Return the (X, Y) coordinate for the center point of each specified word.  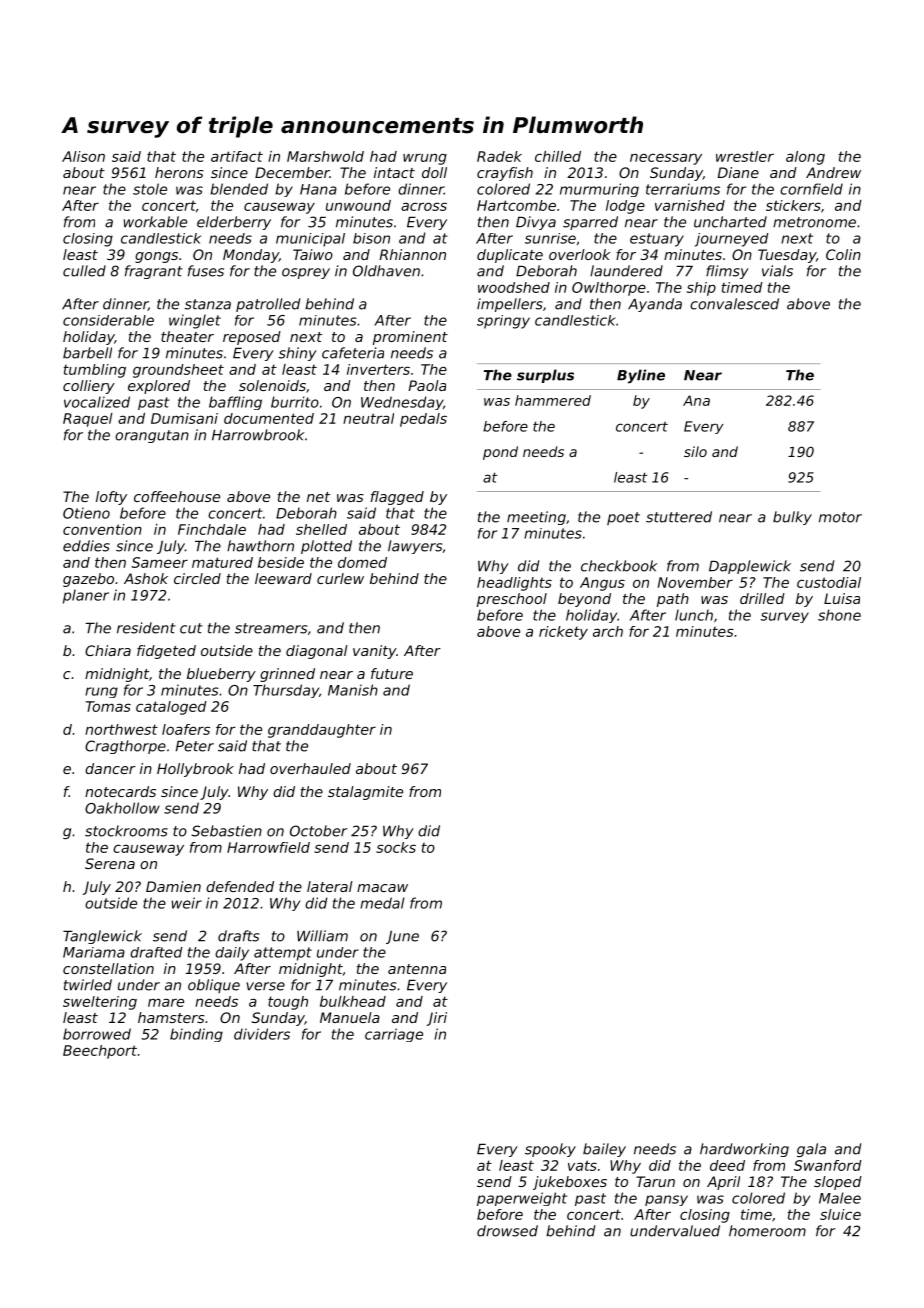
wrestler (745, 156)
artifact (237, 156)
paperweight (522, 1199)
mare (166, 1002)
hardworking (744, 1150)
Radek (499, 156)
